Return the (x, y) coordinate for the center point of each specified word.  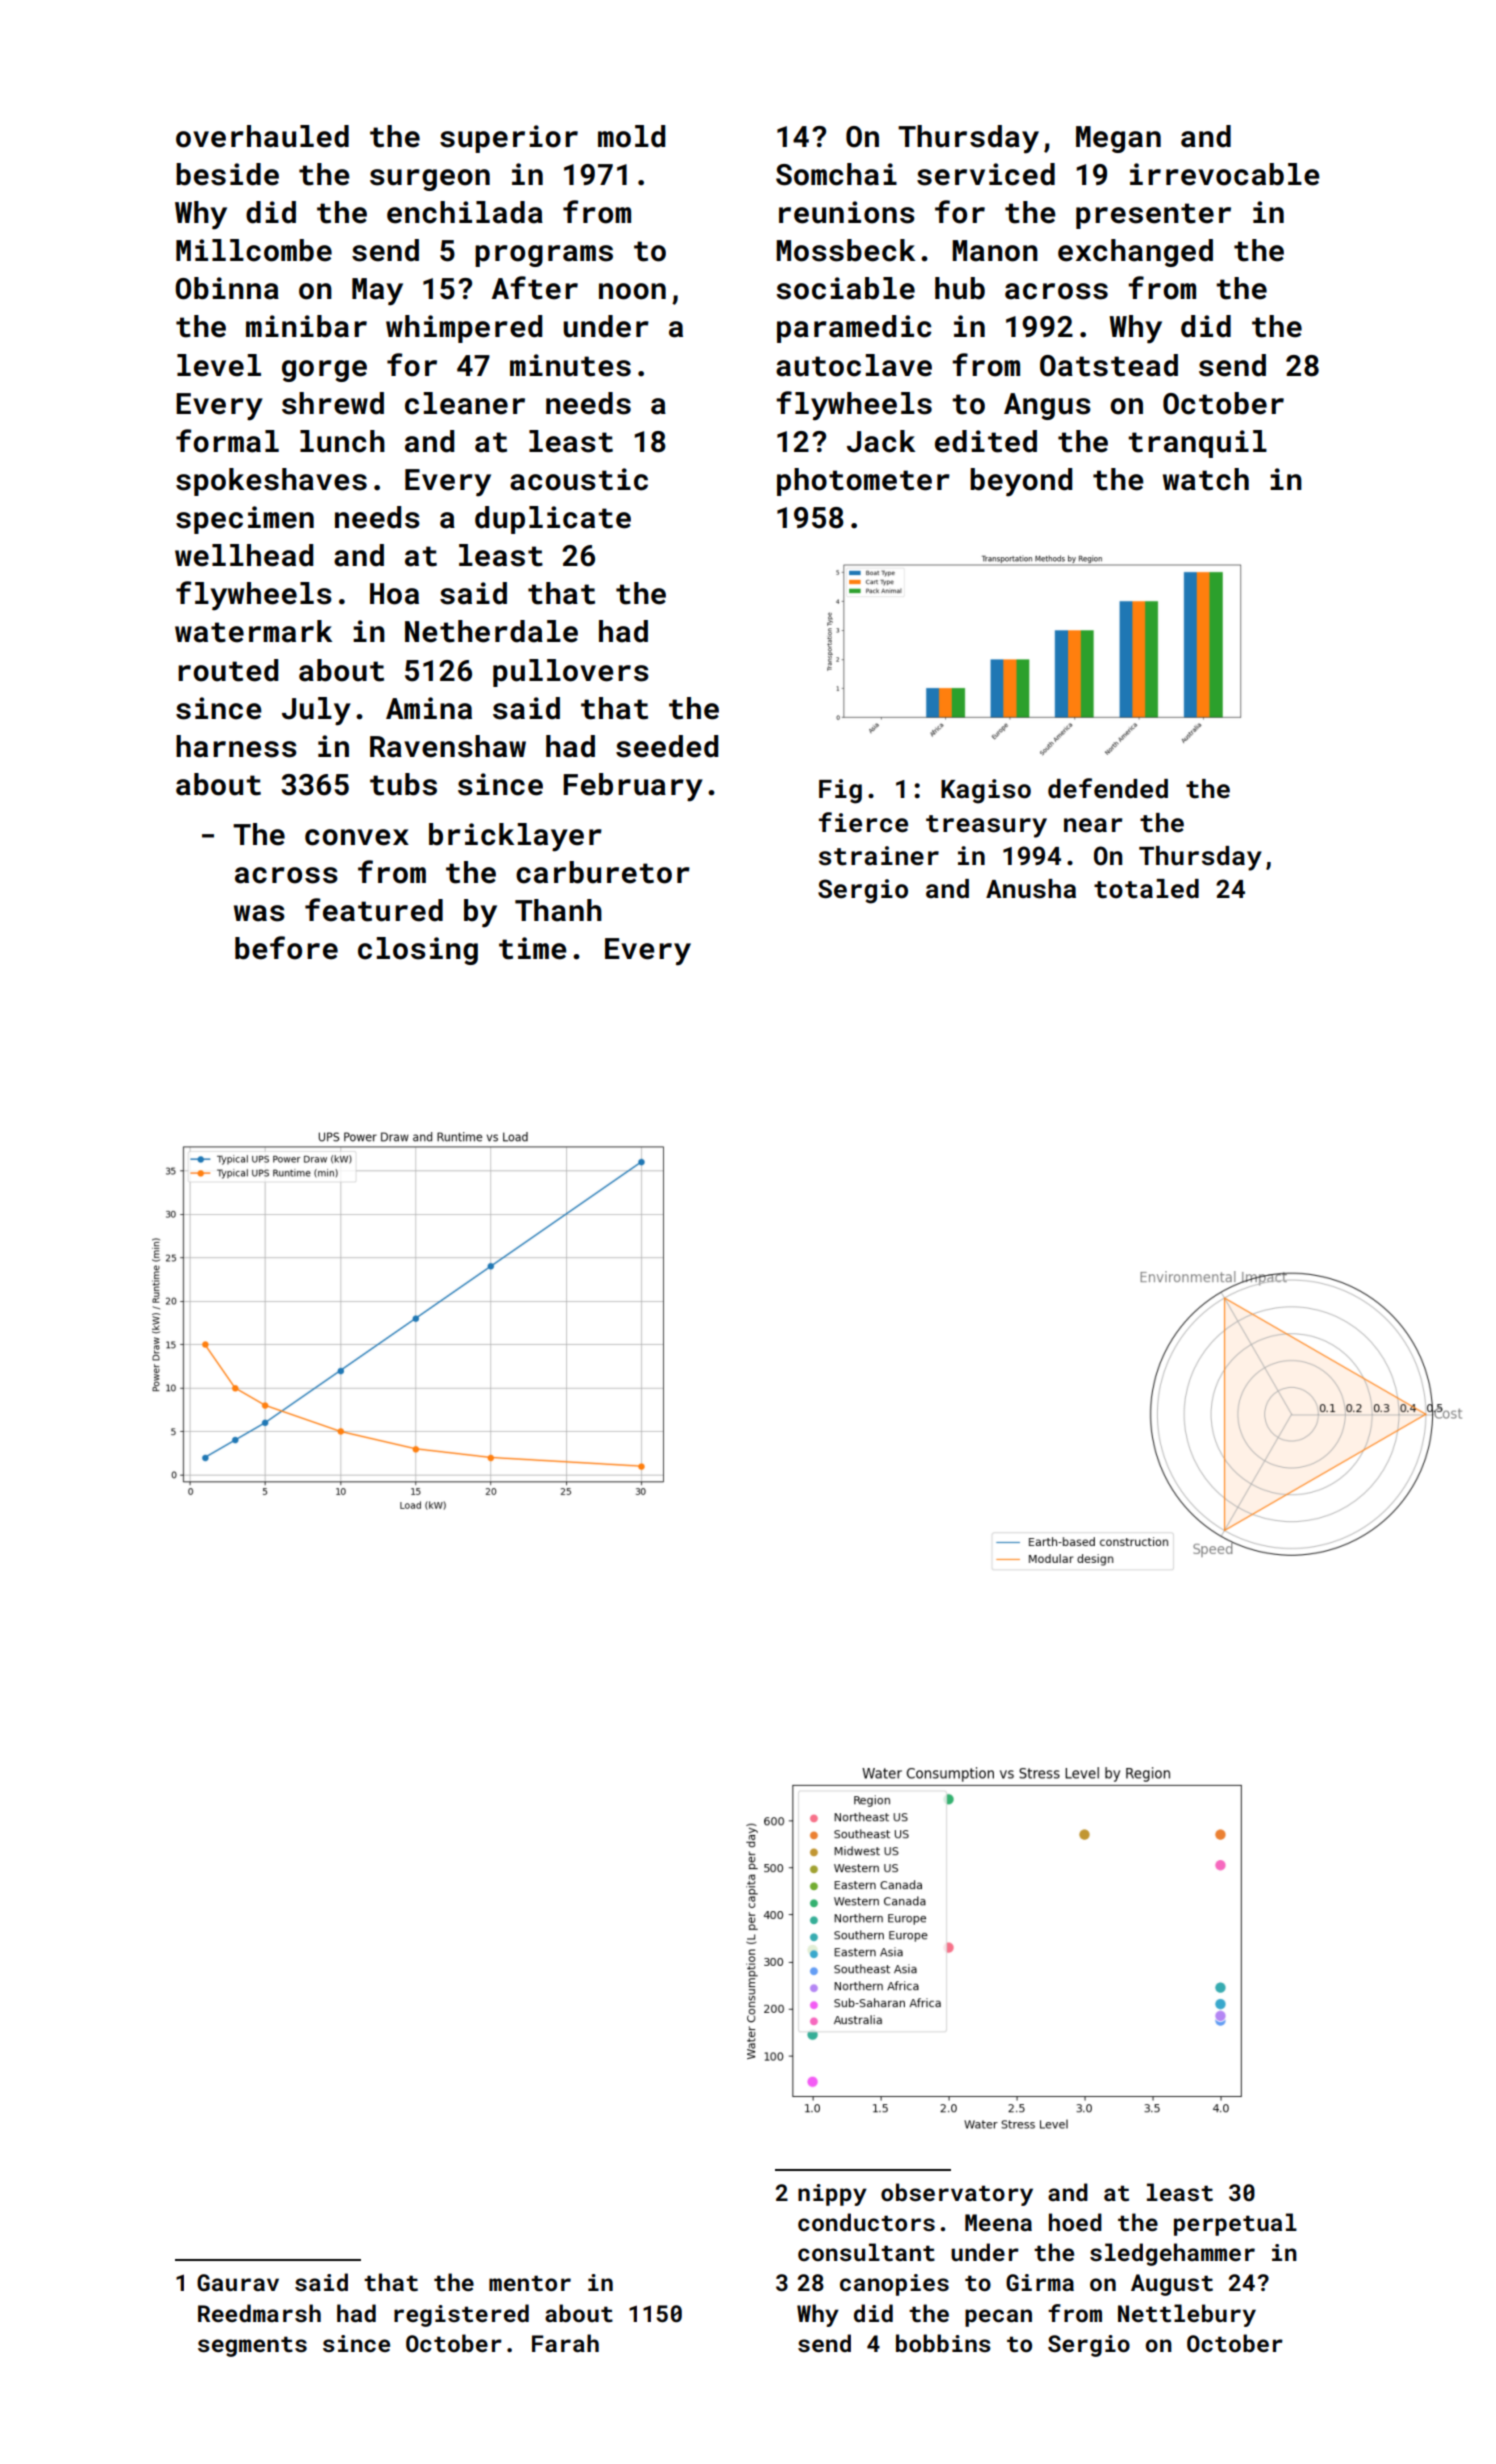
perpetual (1235, 2224)
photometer (863, 482)
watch (1206, 479)
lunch (342, 441)
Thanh (558, 910)
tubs (403, 784)
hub (960, 288)
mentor (530, 2283)
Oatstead (1109, 365)
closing (418, 951)
